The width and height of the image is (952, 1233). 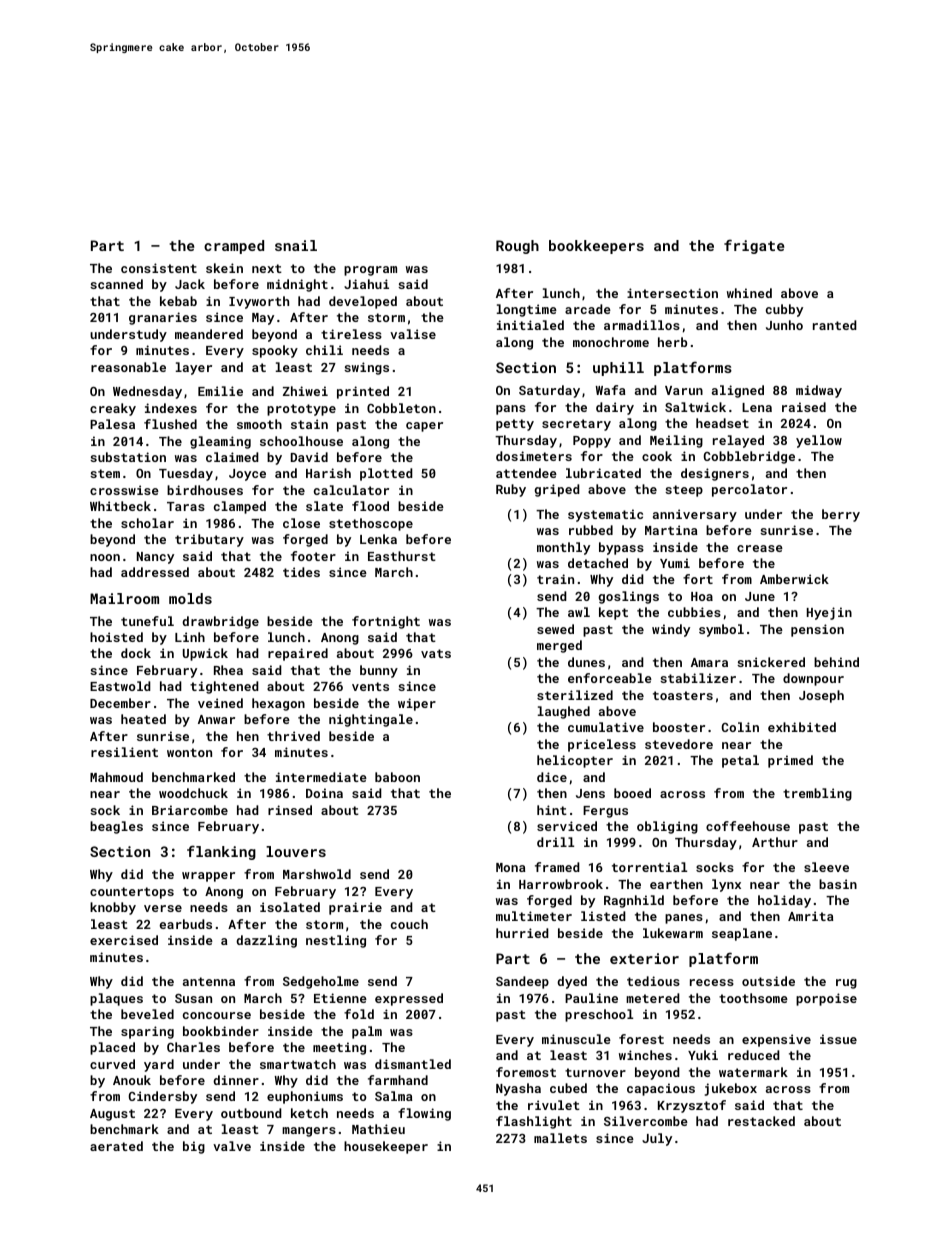 What do you see at coordinates (190, 810) in the image?
I see `Briarcombe` at bounding box center [190, 810].
